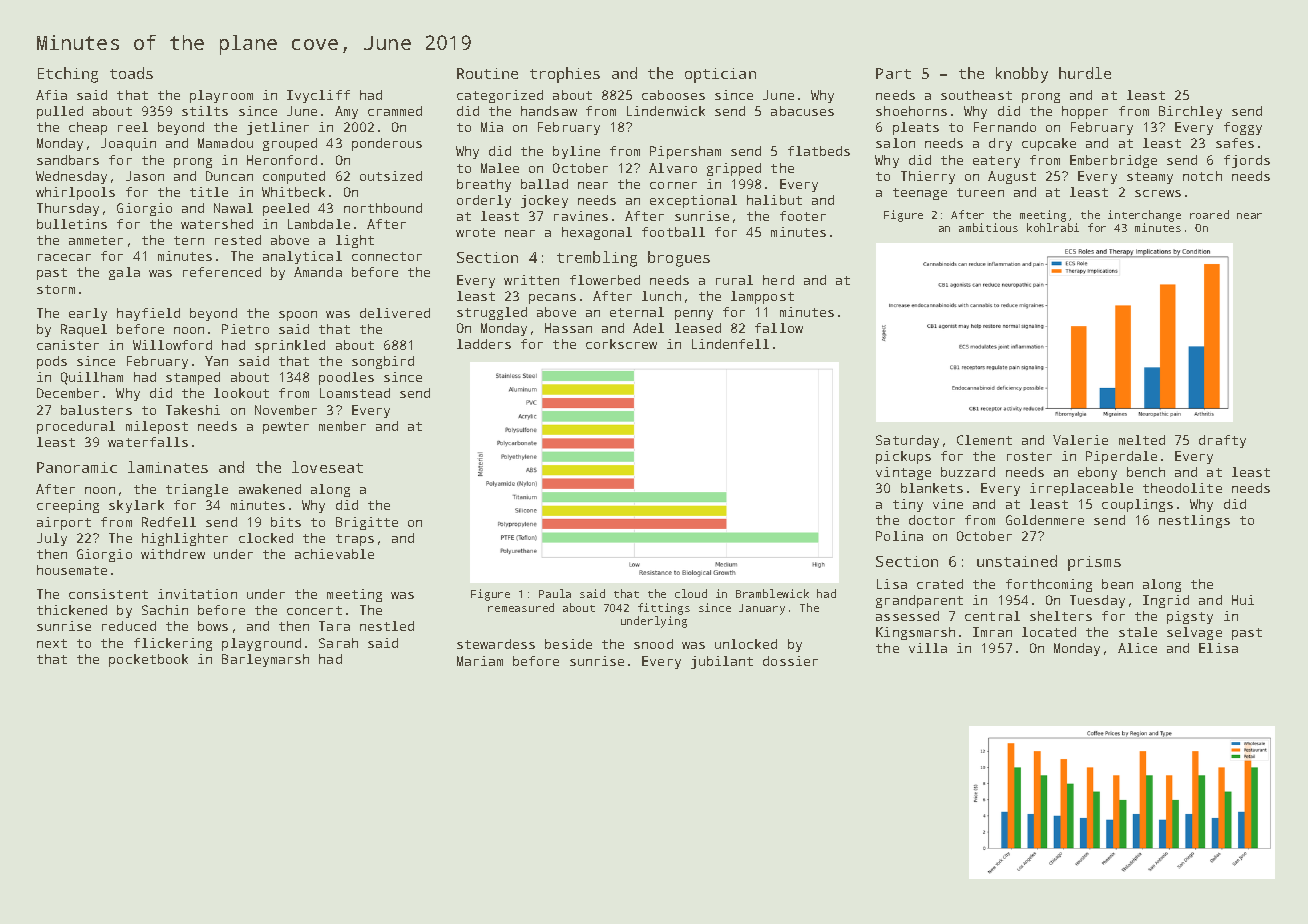  I want to click on member, so click(342, 426).
